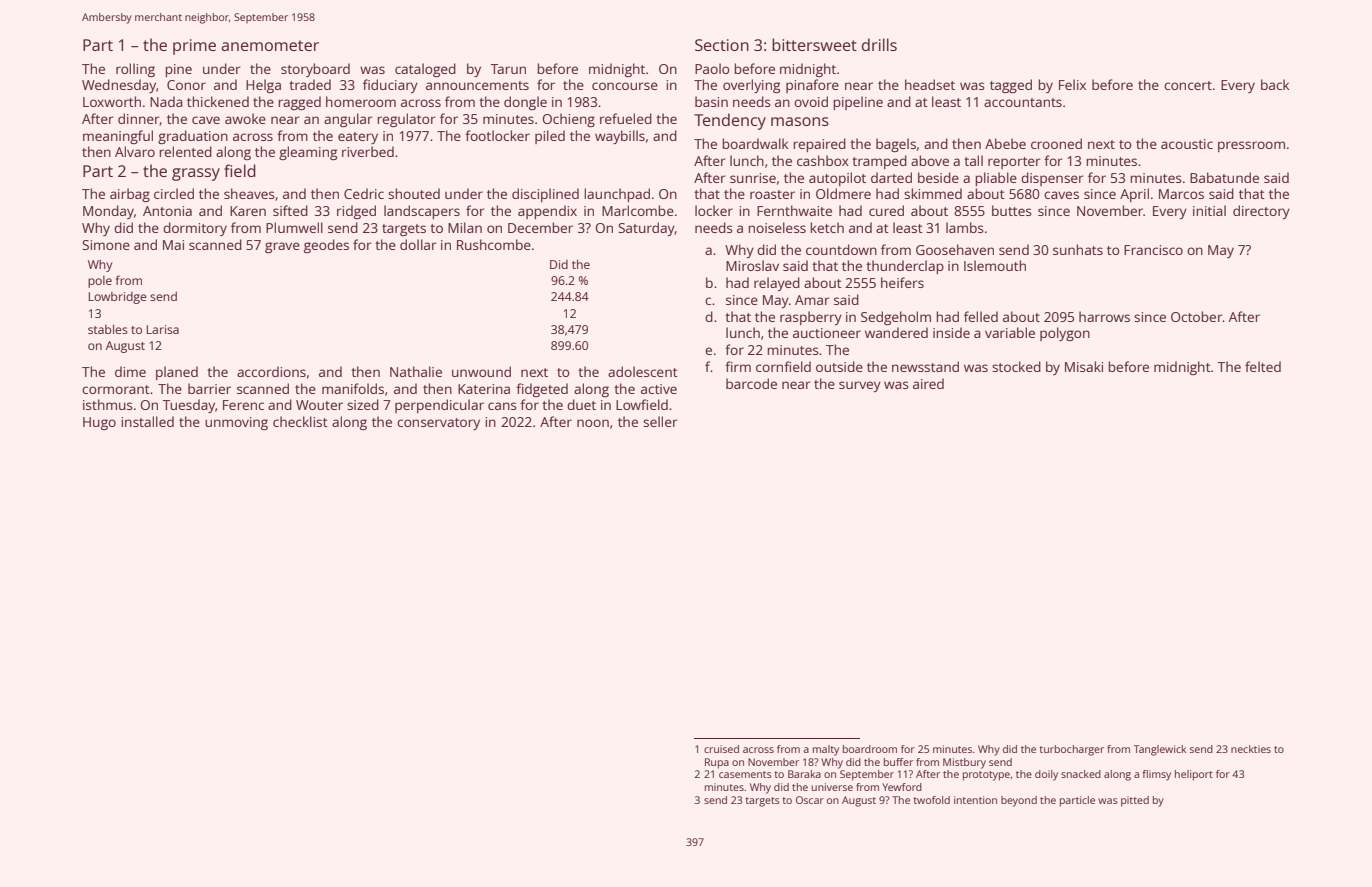 The image size is (1372, 887). I want to click on felled, so click(981, 316).
